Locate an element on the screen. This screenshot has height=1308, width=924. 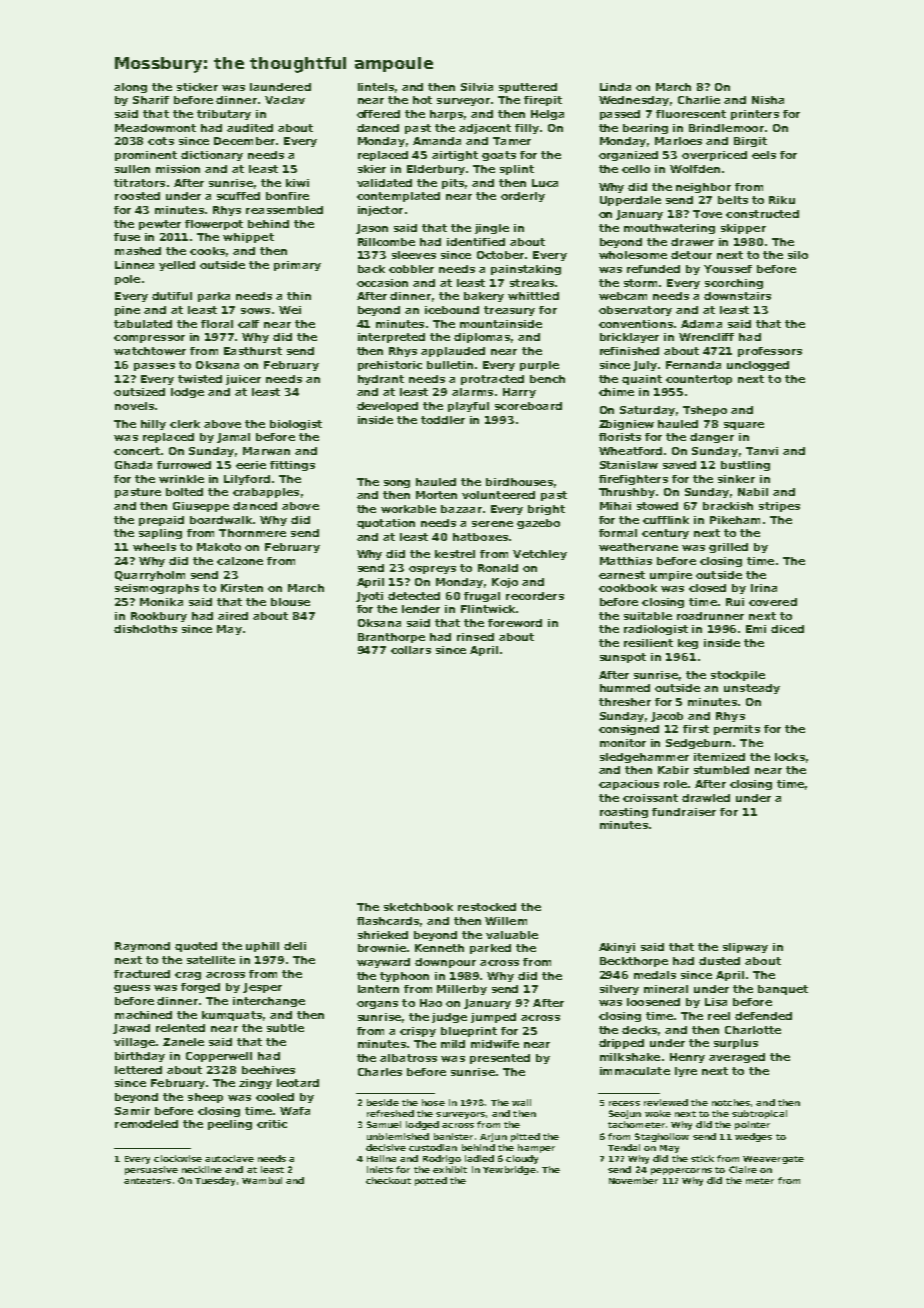
Halina is located at coordinates (381, 1158).
